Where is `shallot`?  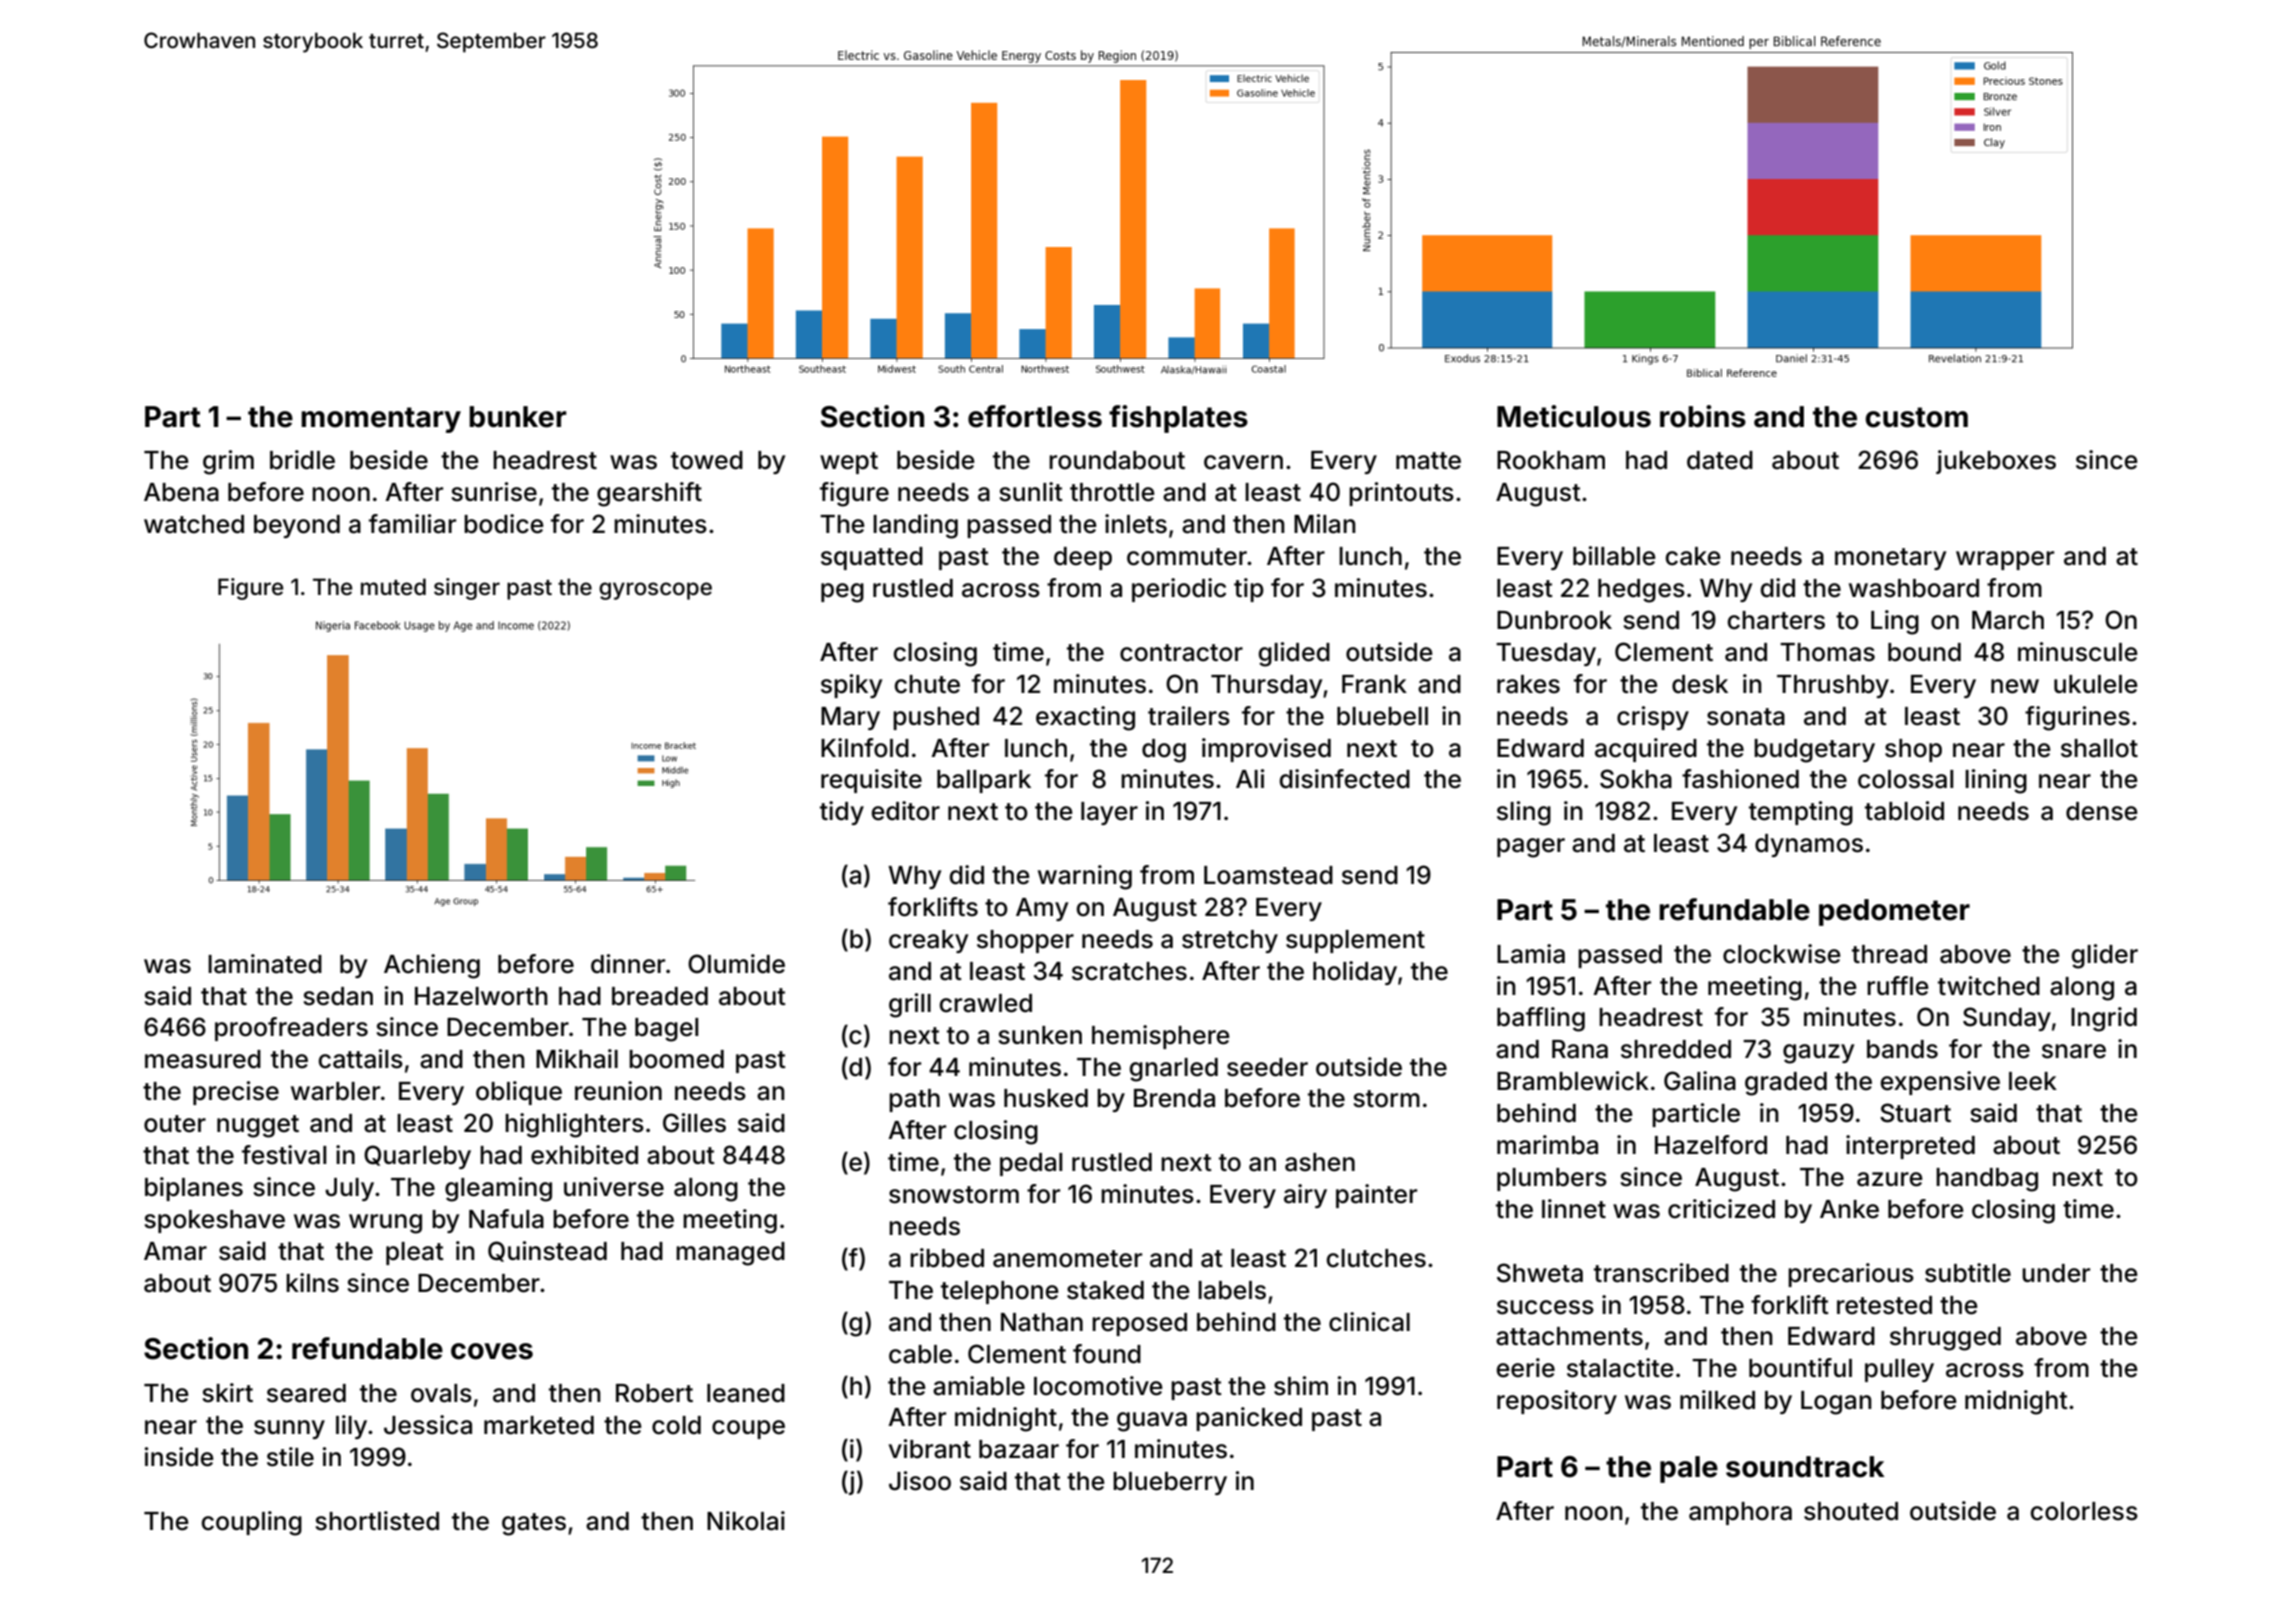
shallot is located at coordinates (2099, 748).
